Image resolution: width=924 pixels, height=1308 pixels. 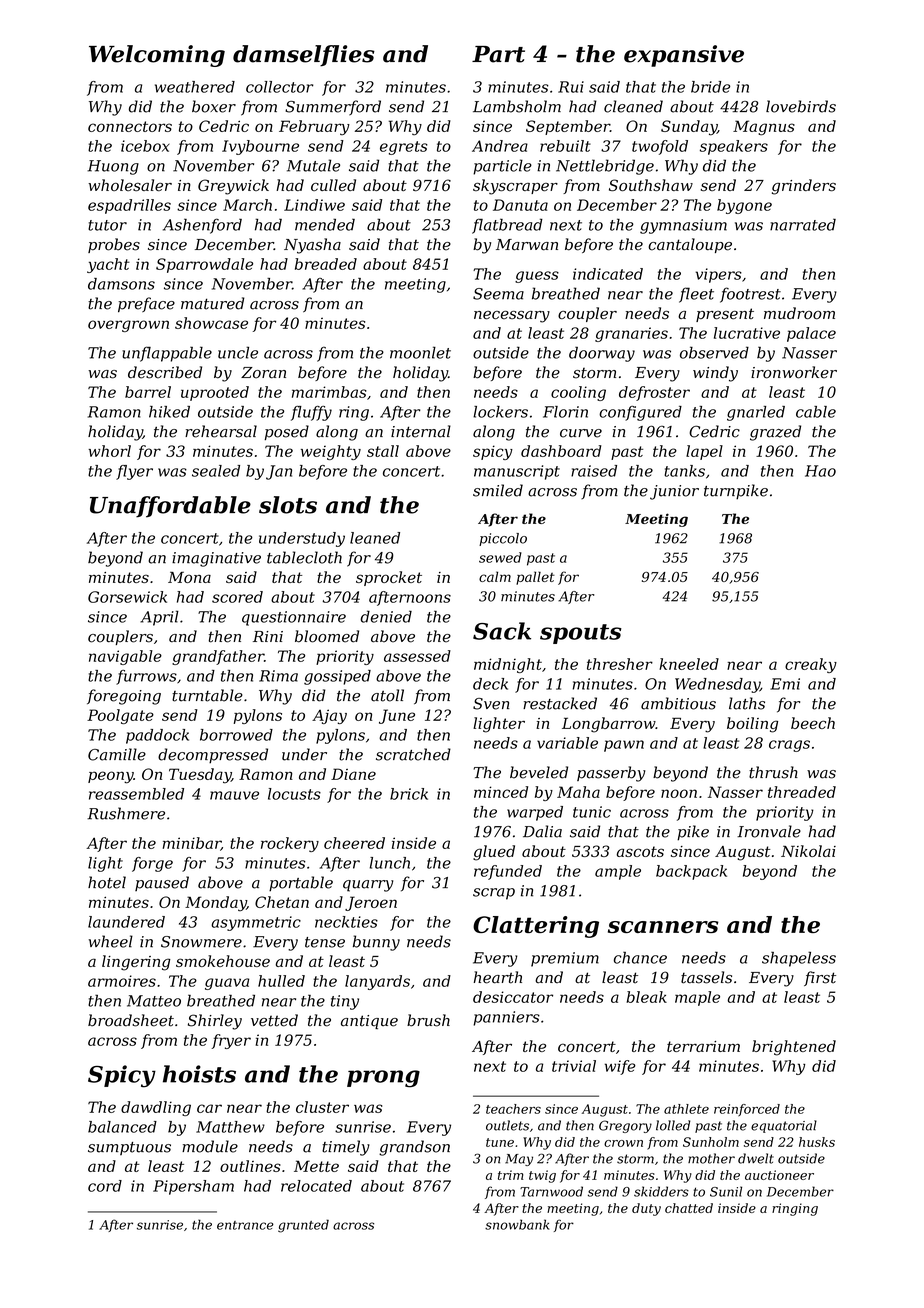 I want to click on refunded, so click(x=508, y=872).
